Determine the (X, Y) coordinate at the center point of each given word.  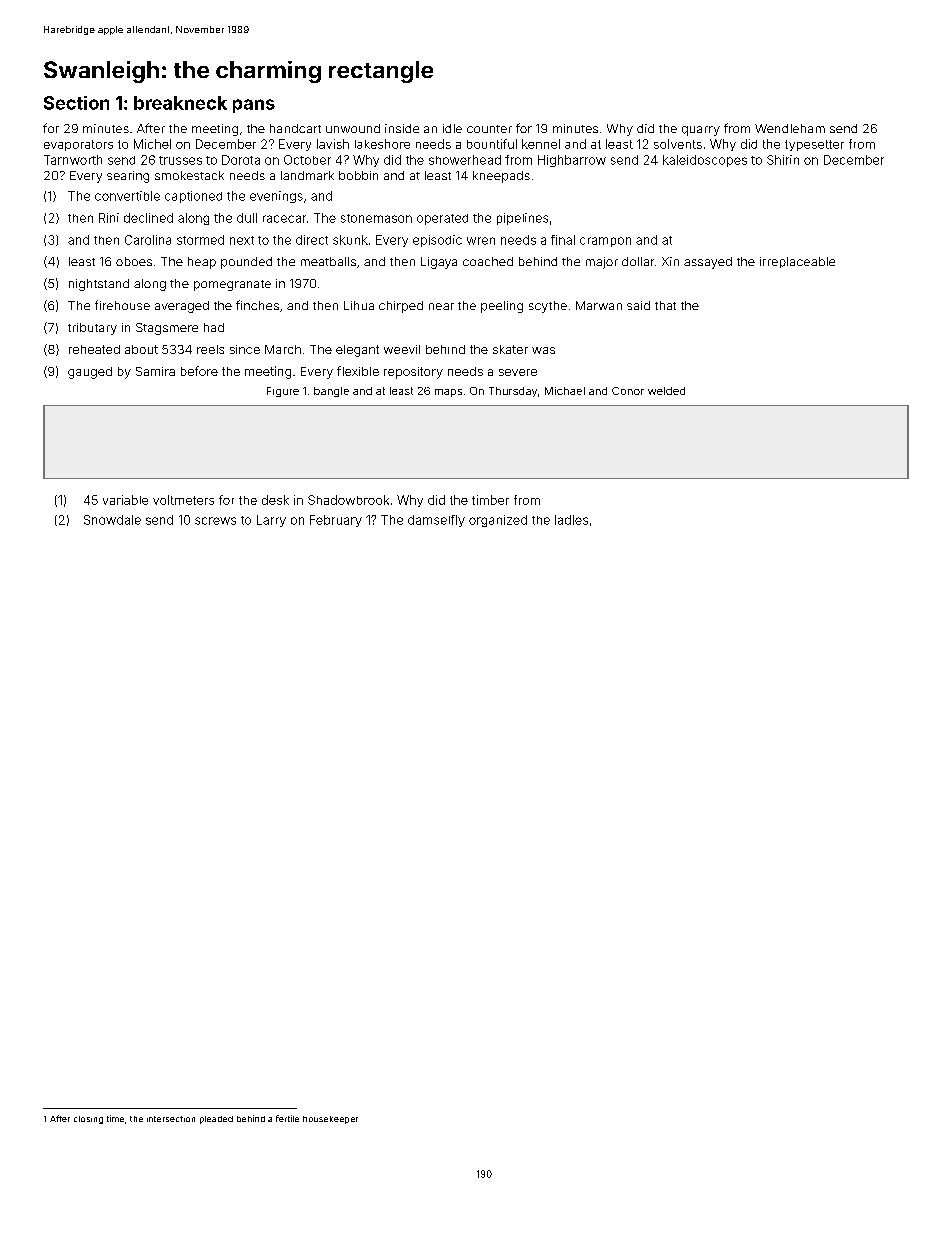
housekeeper (330, 1120)
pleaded (216, 1120)
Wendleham (790, 128)
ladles (571, 520)
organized (498, 521)
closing (88, 1120)
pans (254, 106)
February (336, 521)
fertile (287, 1118)
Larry (271, 521)
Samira (155, 371)
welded (666, 391)
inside (402, 128)
